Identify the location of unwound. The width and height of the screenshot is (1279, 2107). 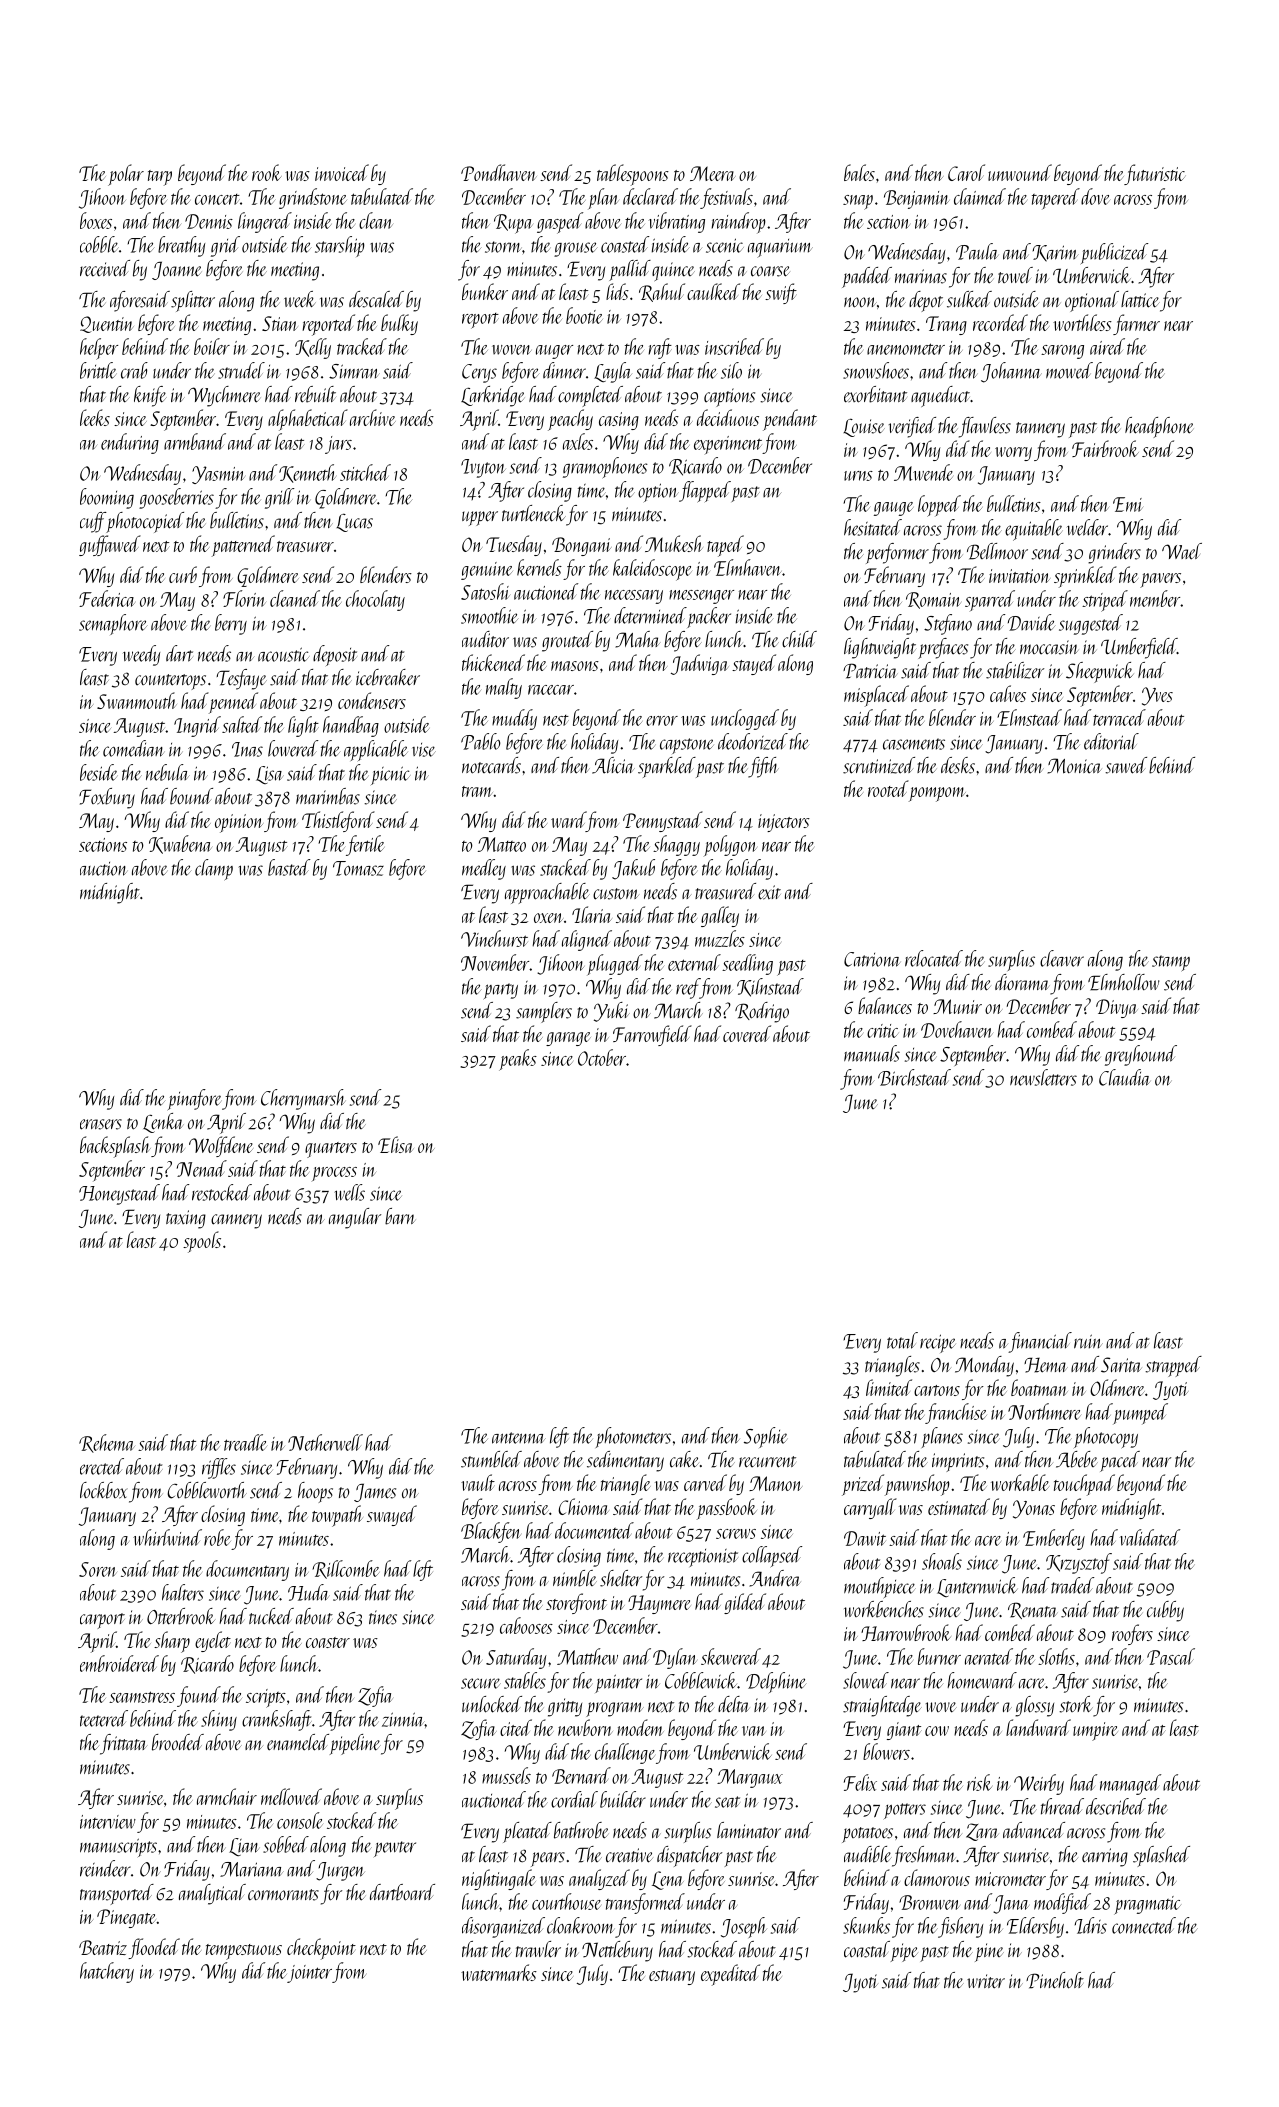
(1020, 172).
